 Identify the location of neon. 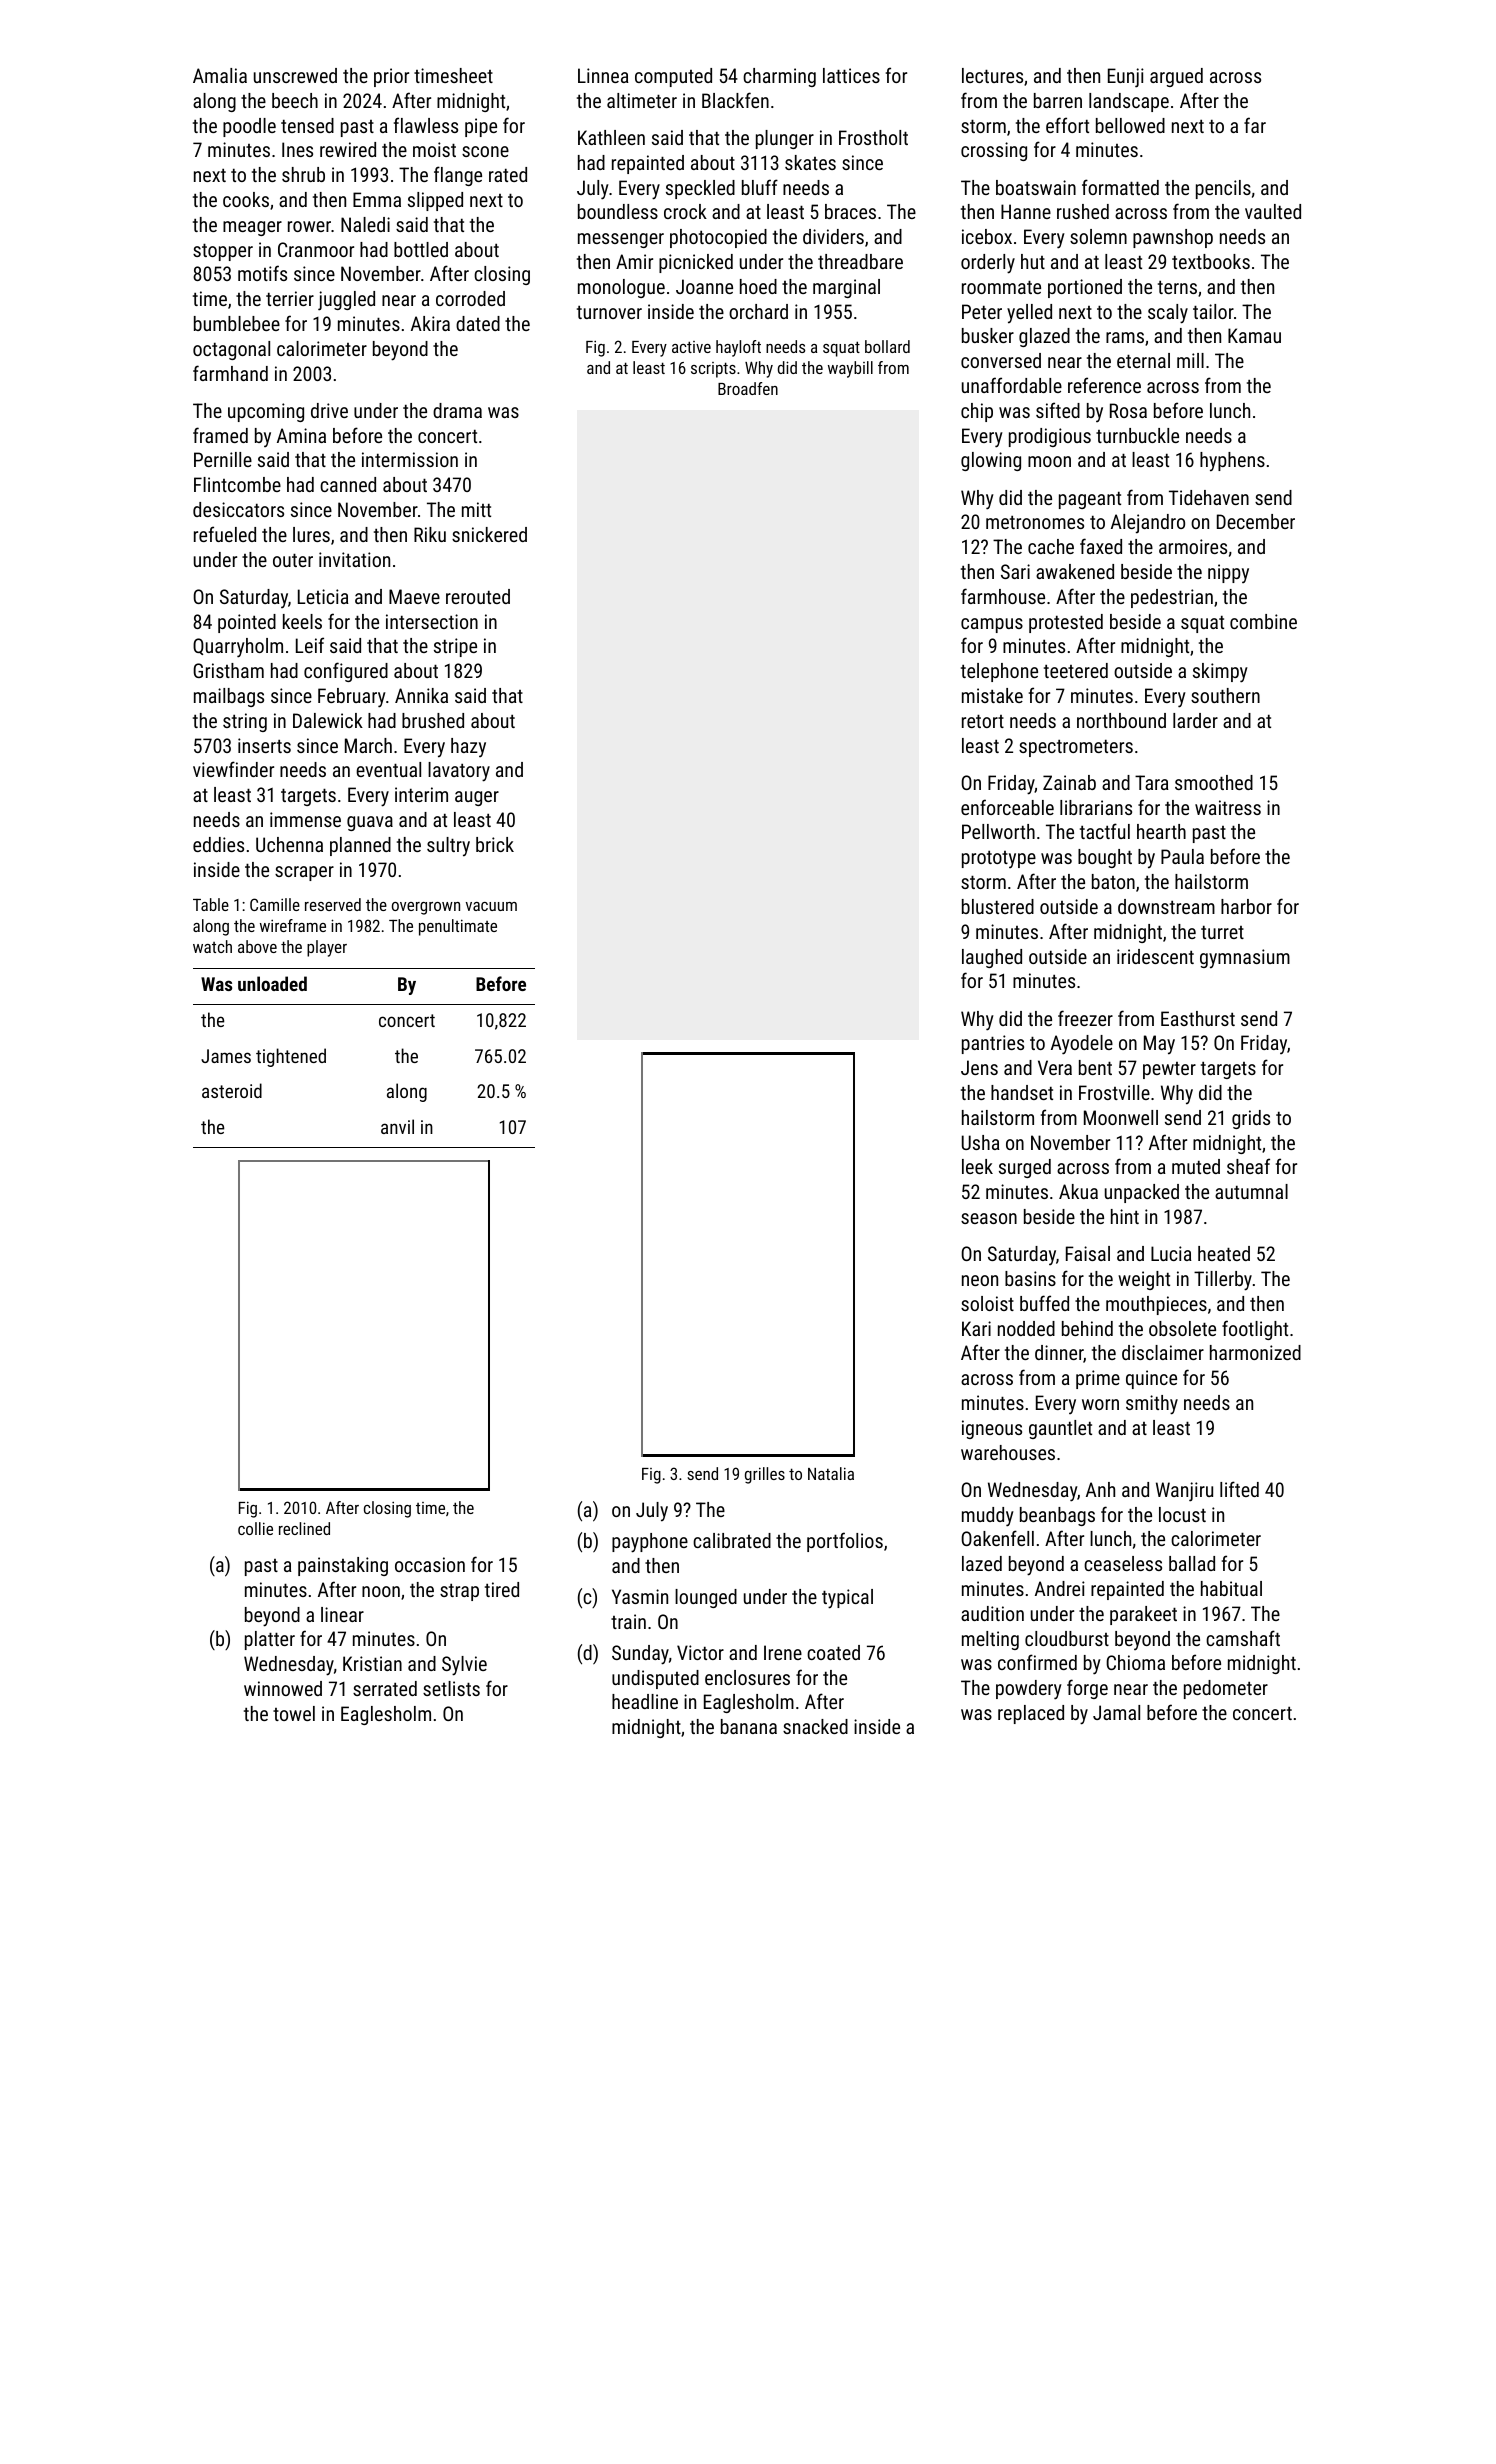
(980, 1280).
